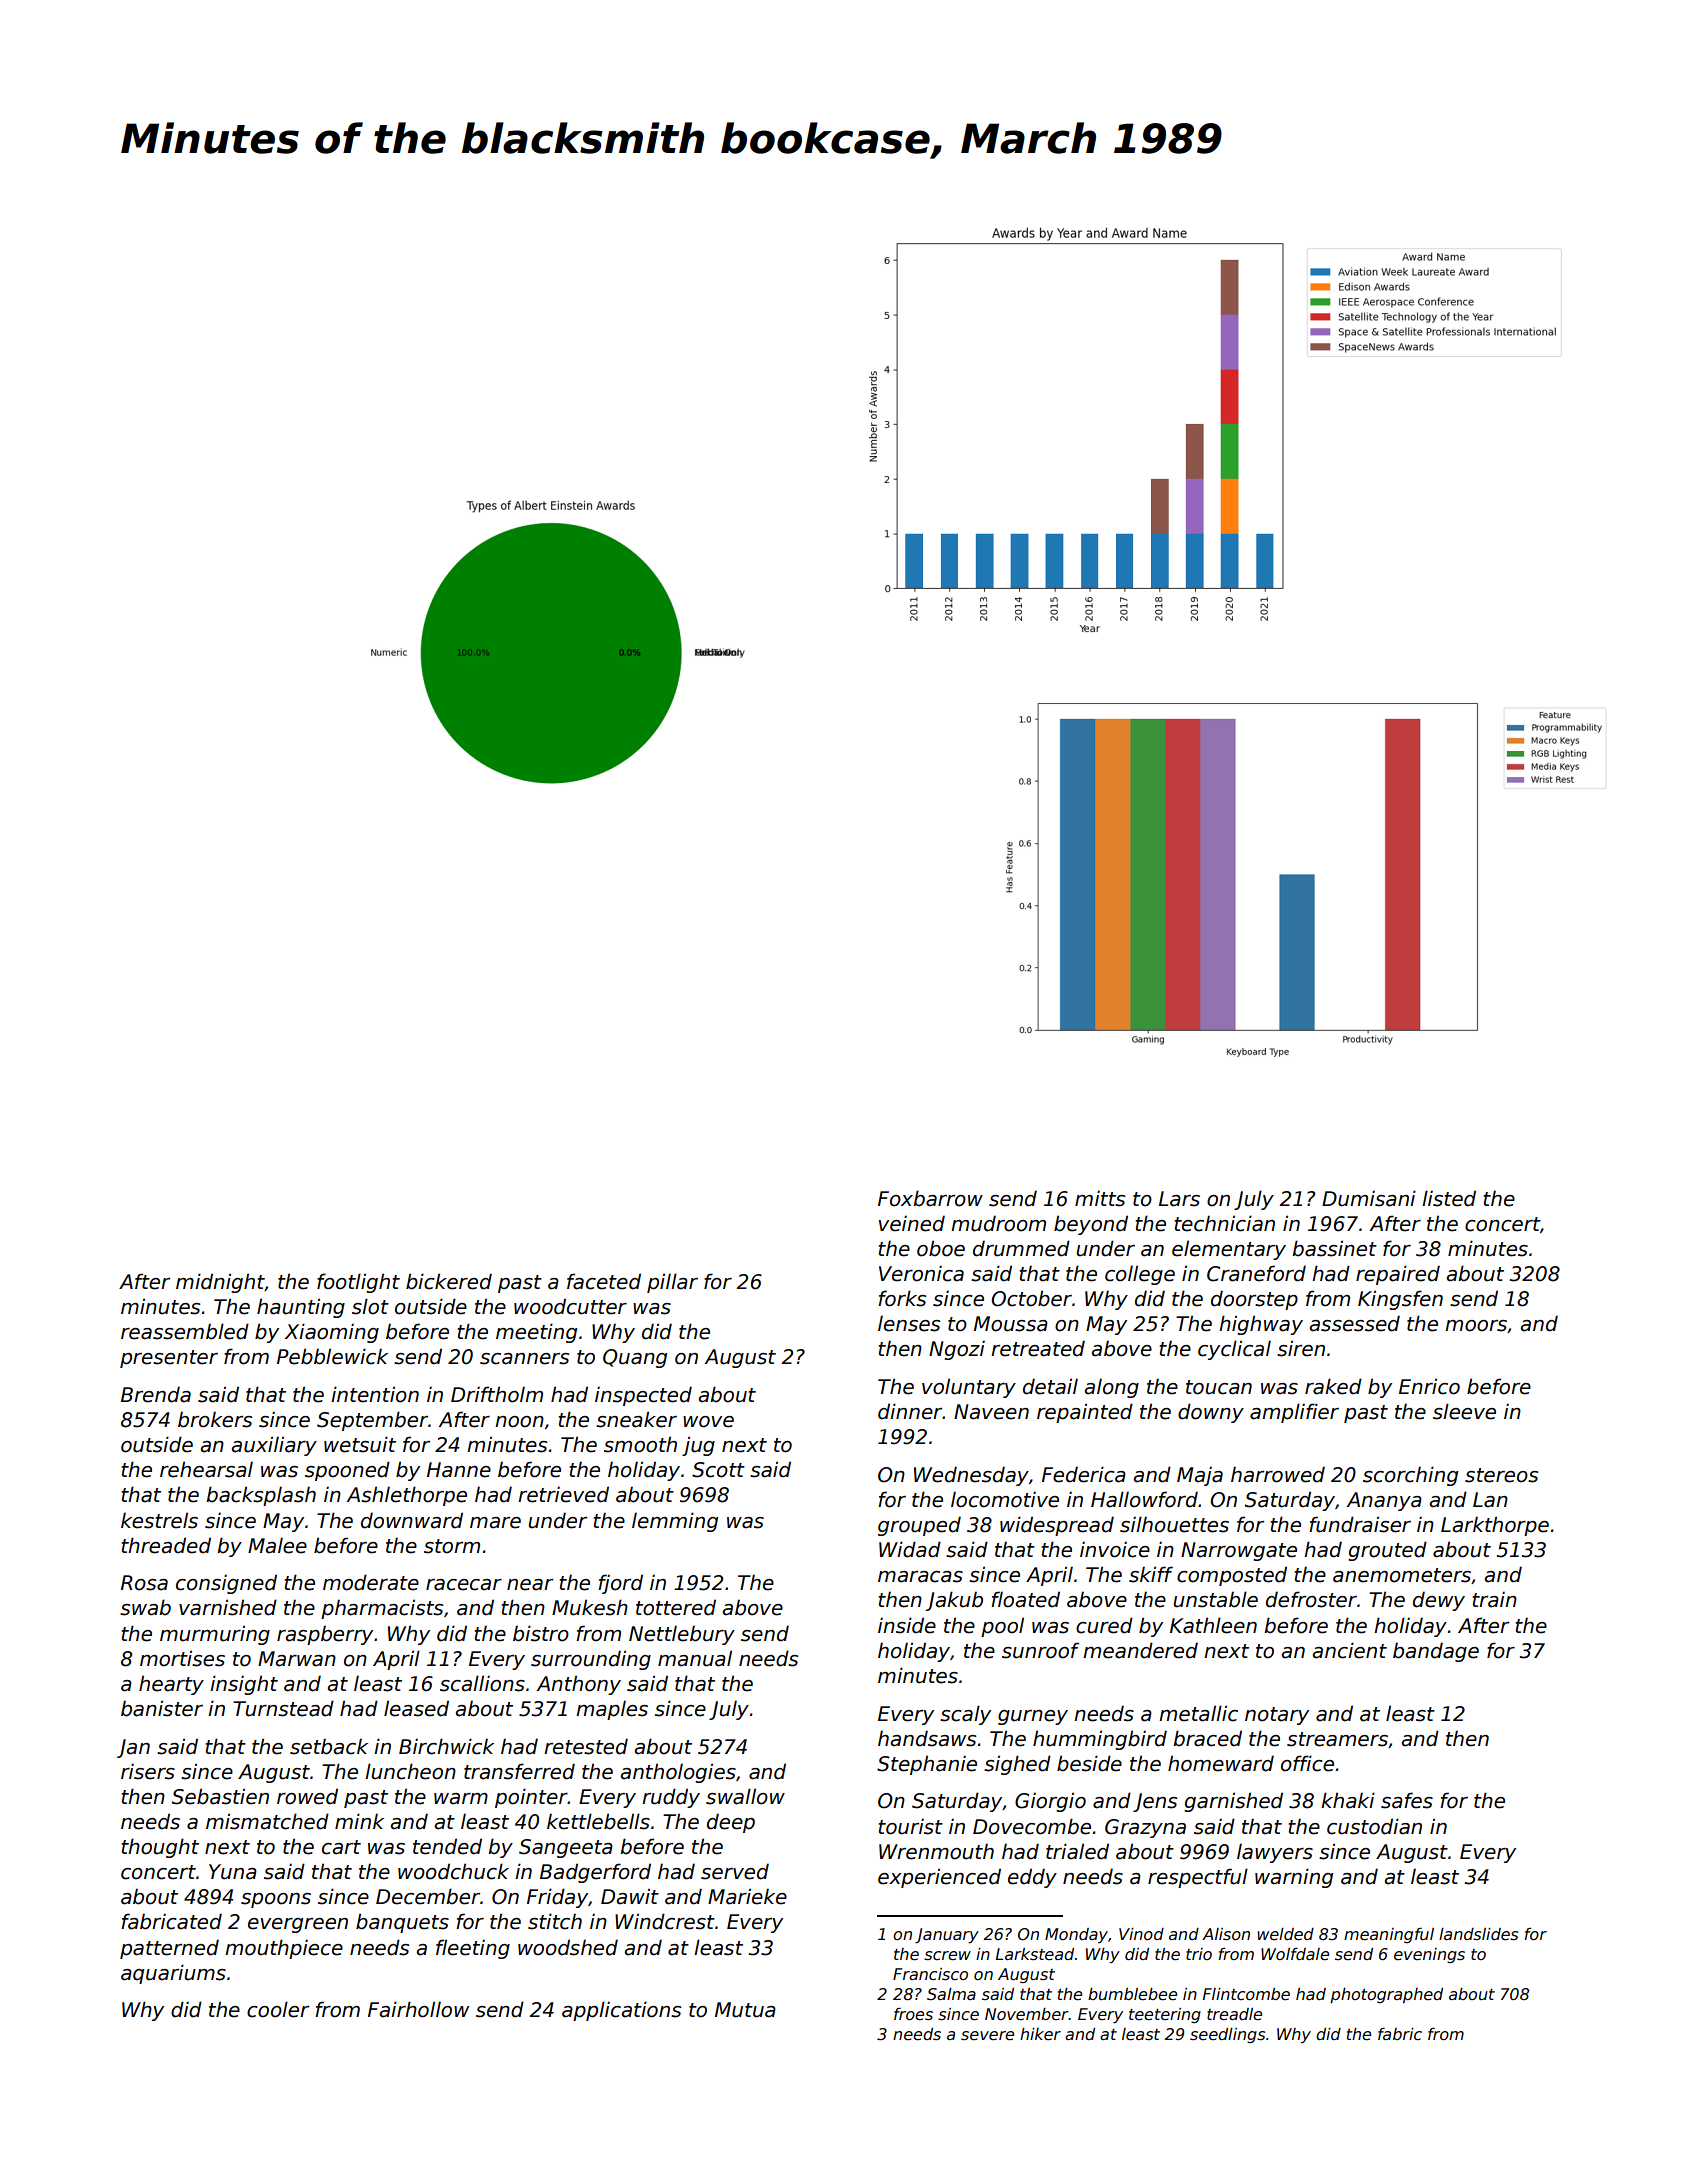  What do you see at coordinates (1478, 1934) in the page?
I see `landslides` at bounding box center [1478, 1934].
